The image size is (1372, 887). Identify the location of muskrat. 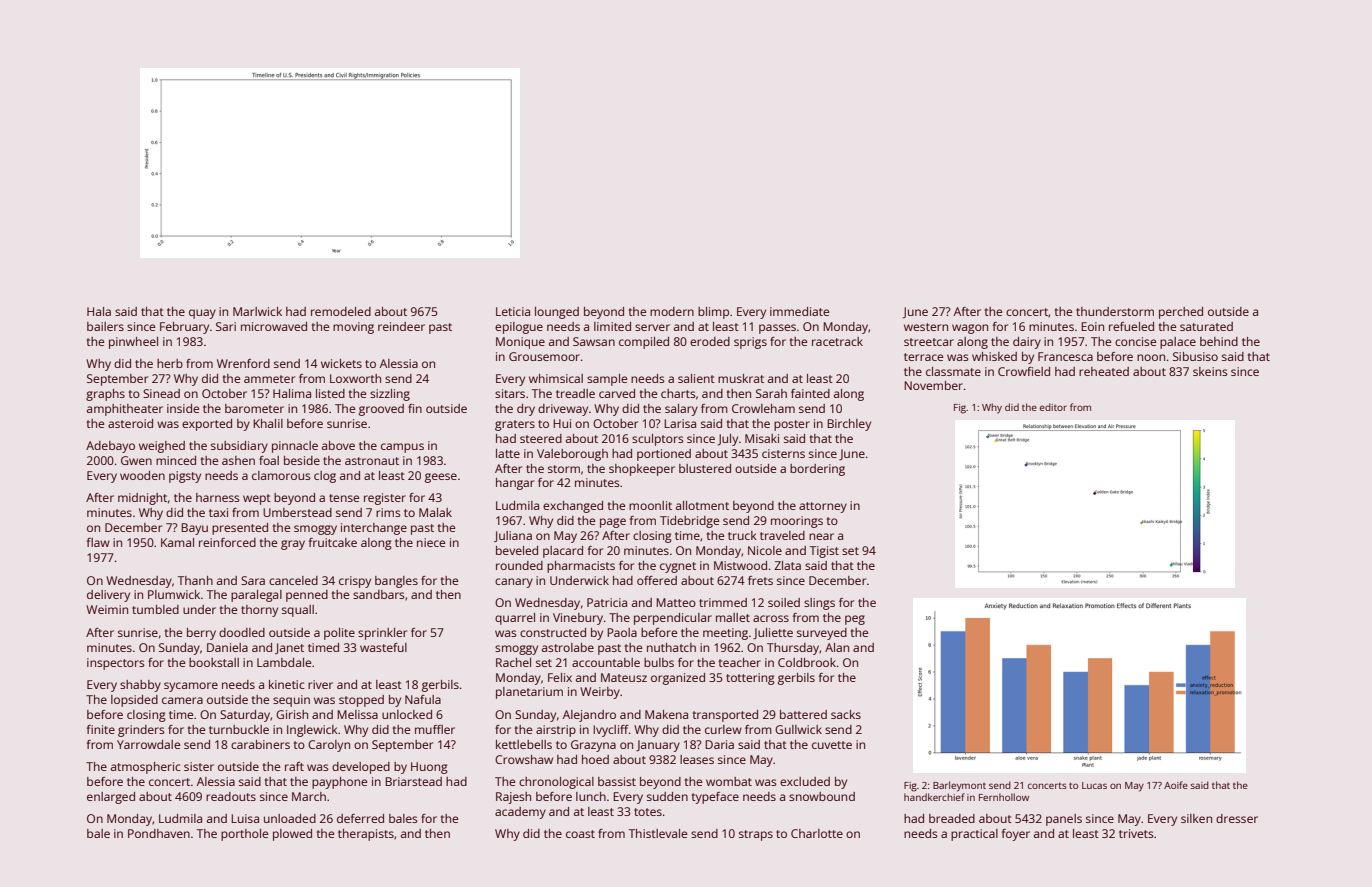
(741, 378).
